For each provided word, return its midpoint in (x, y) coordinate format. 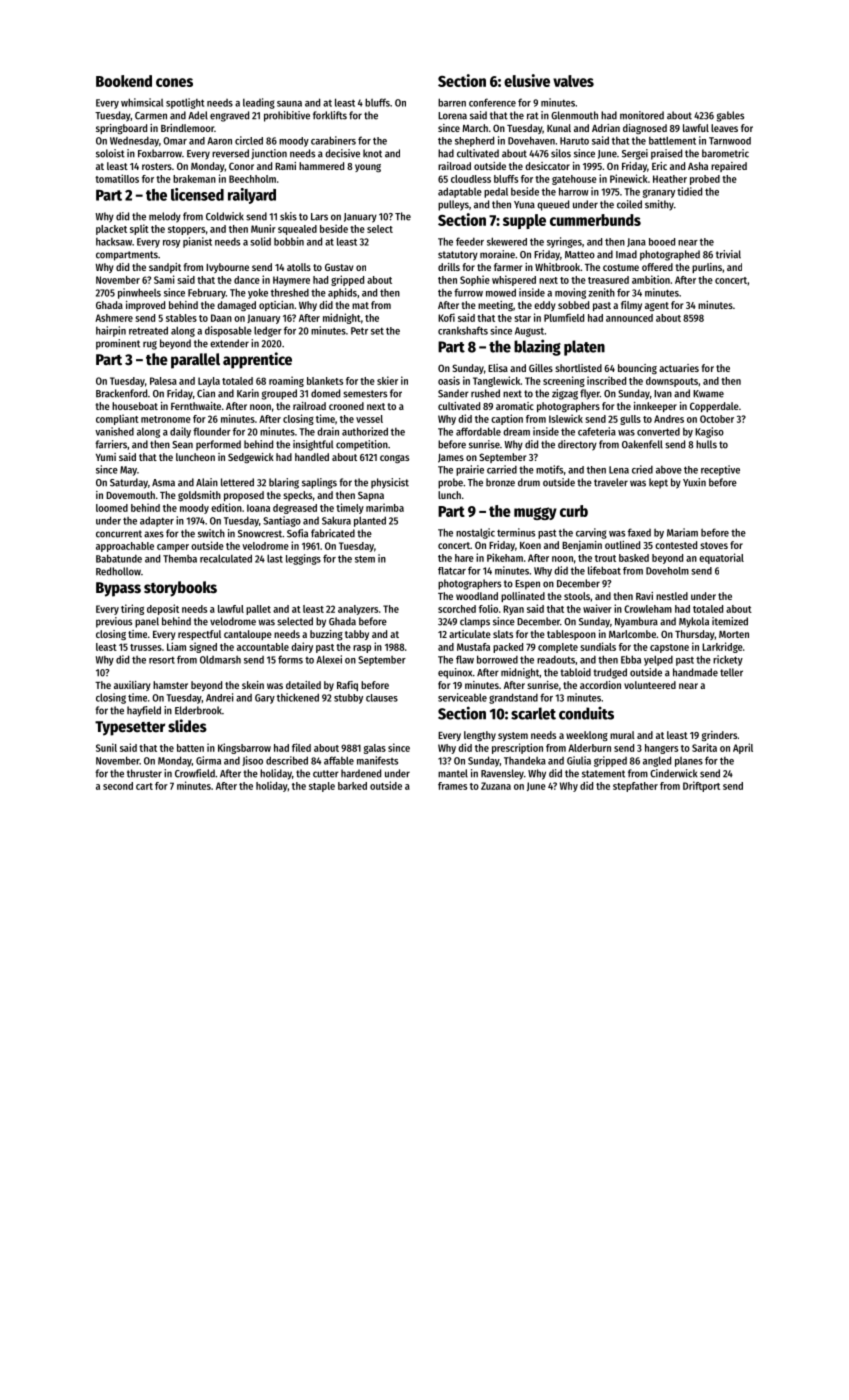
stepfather (635, 787)
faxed (639, 532)
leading (259, 103)
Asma (163, 483)
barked (352, 786)
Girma (208, 760)
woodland (477, 596)
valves (573, 81)
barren (452, 102)
